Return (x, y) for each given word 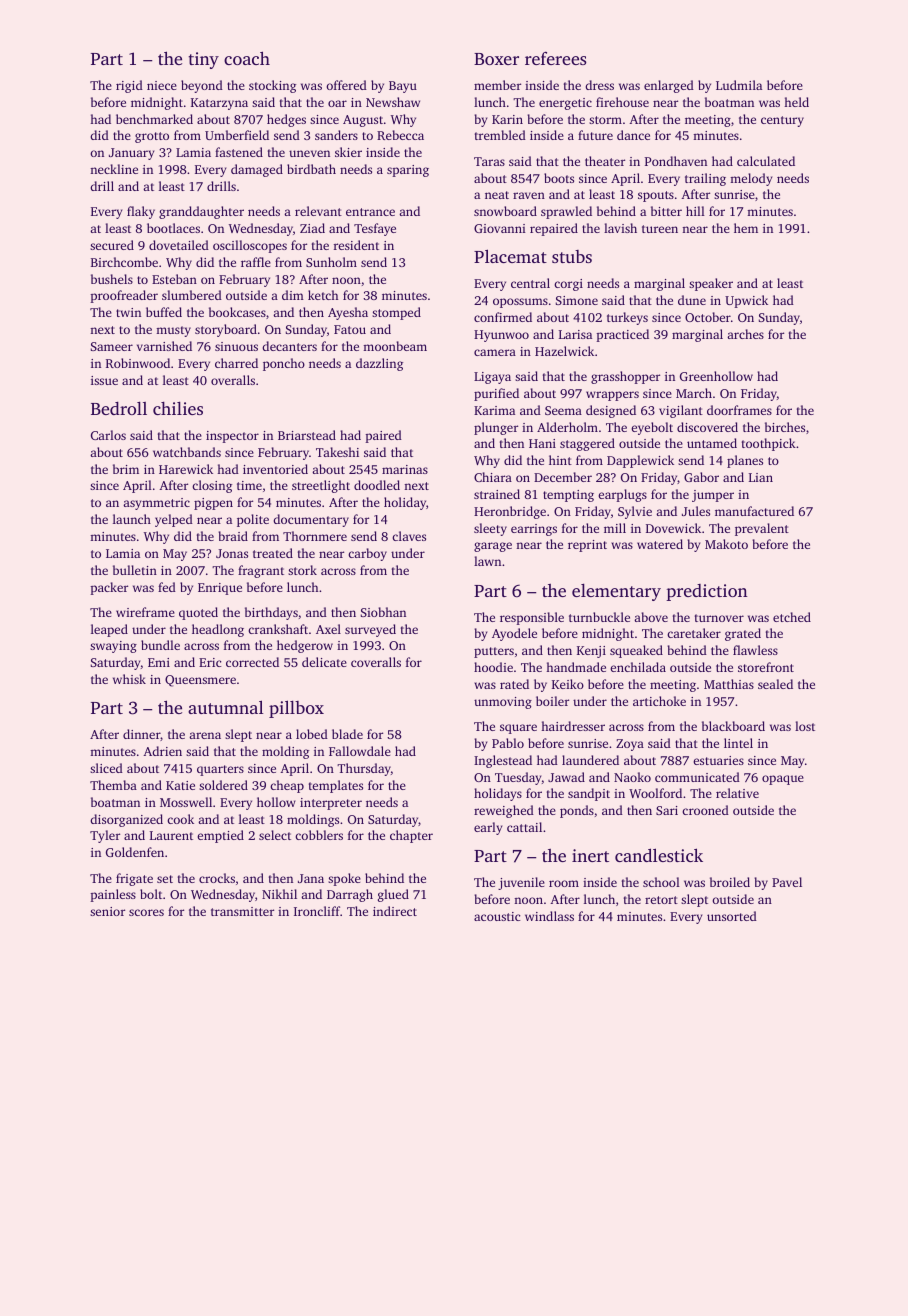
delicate (324, 662)
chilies (178, 408)
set (165, 879)
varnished (164, 346)
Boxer (496, 59)
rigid (129, 86)
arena (205, 735)
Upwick (746, 301)
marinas (405, 469)
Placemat (510, 256)
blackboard (733, 726)
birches (785, 427)
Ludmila (739, 85)
